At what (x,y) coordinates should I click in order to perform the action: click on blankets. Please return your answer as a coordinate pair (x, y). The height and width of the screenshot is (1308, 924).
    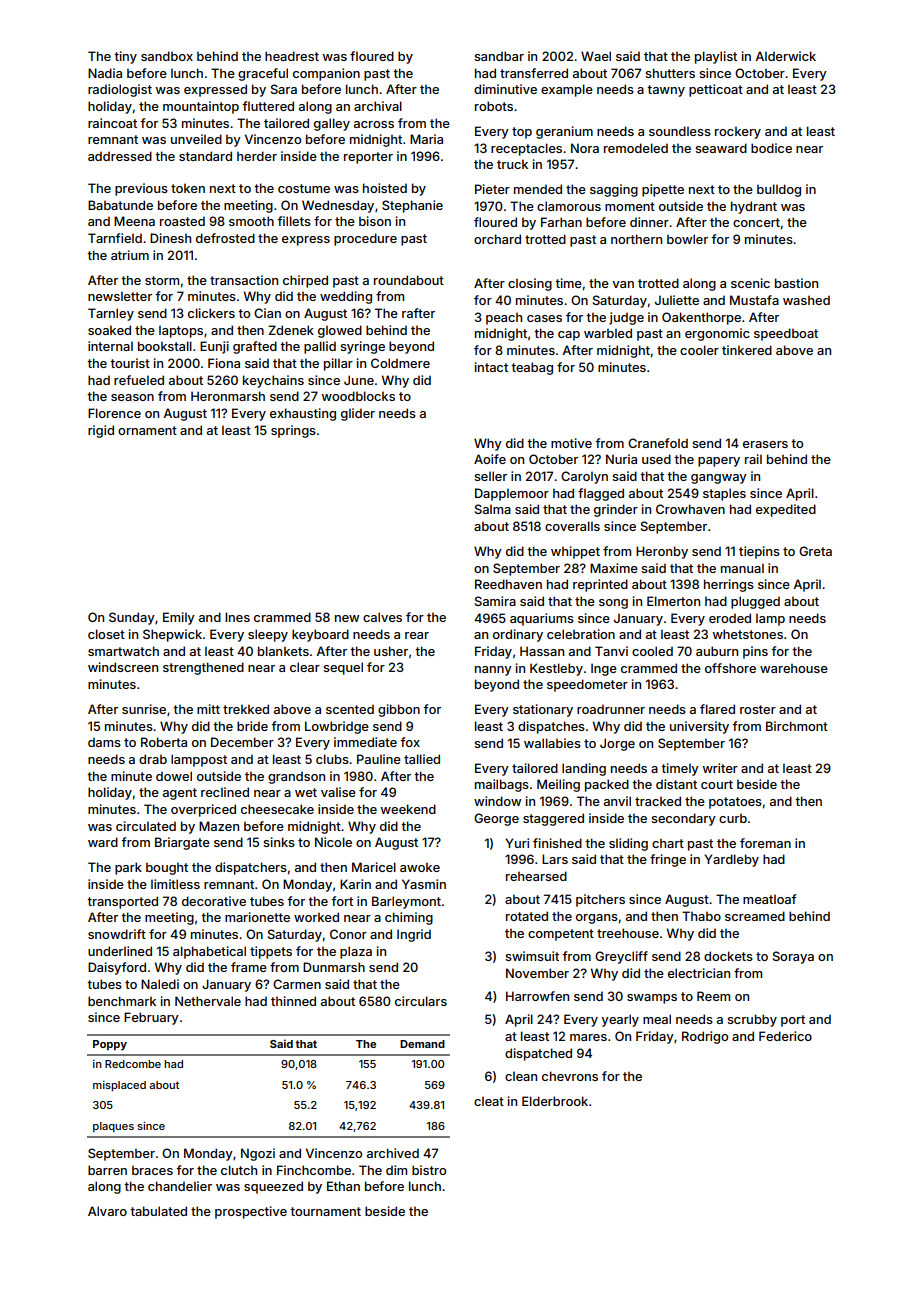
    Looking at the image, I should click on (283, 651).
